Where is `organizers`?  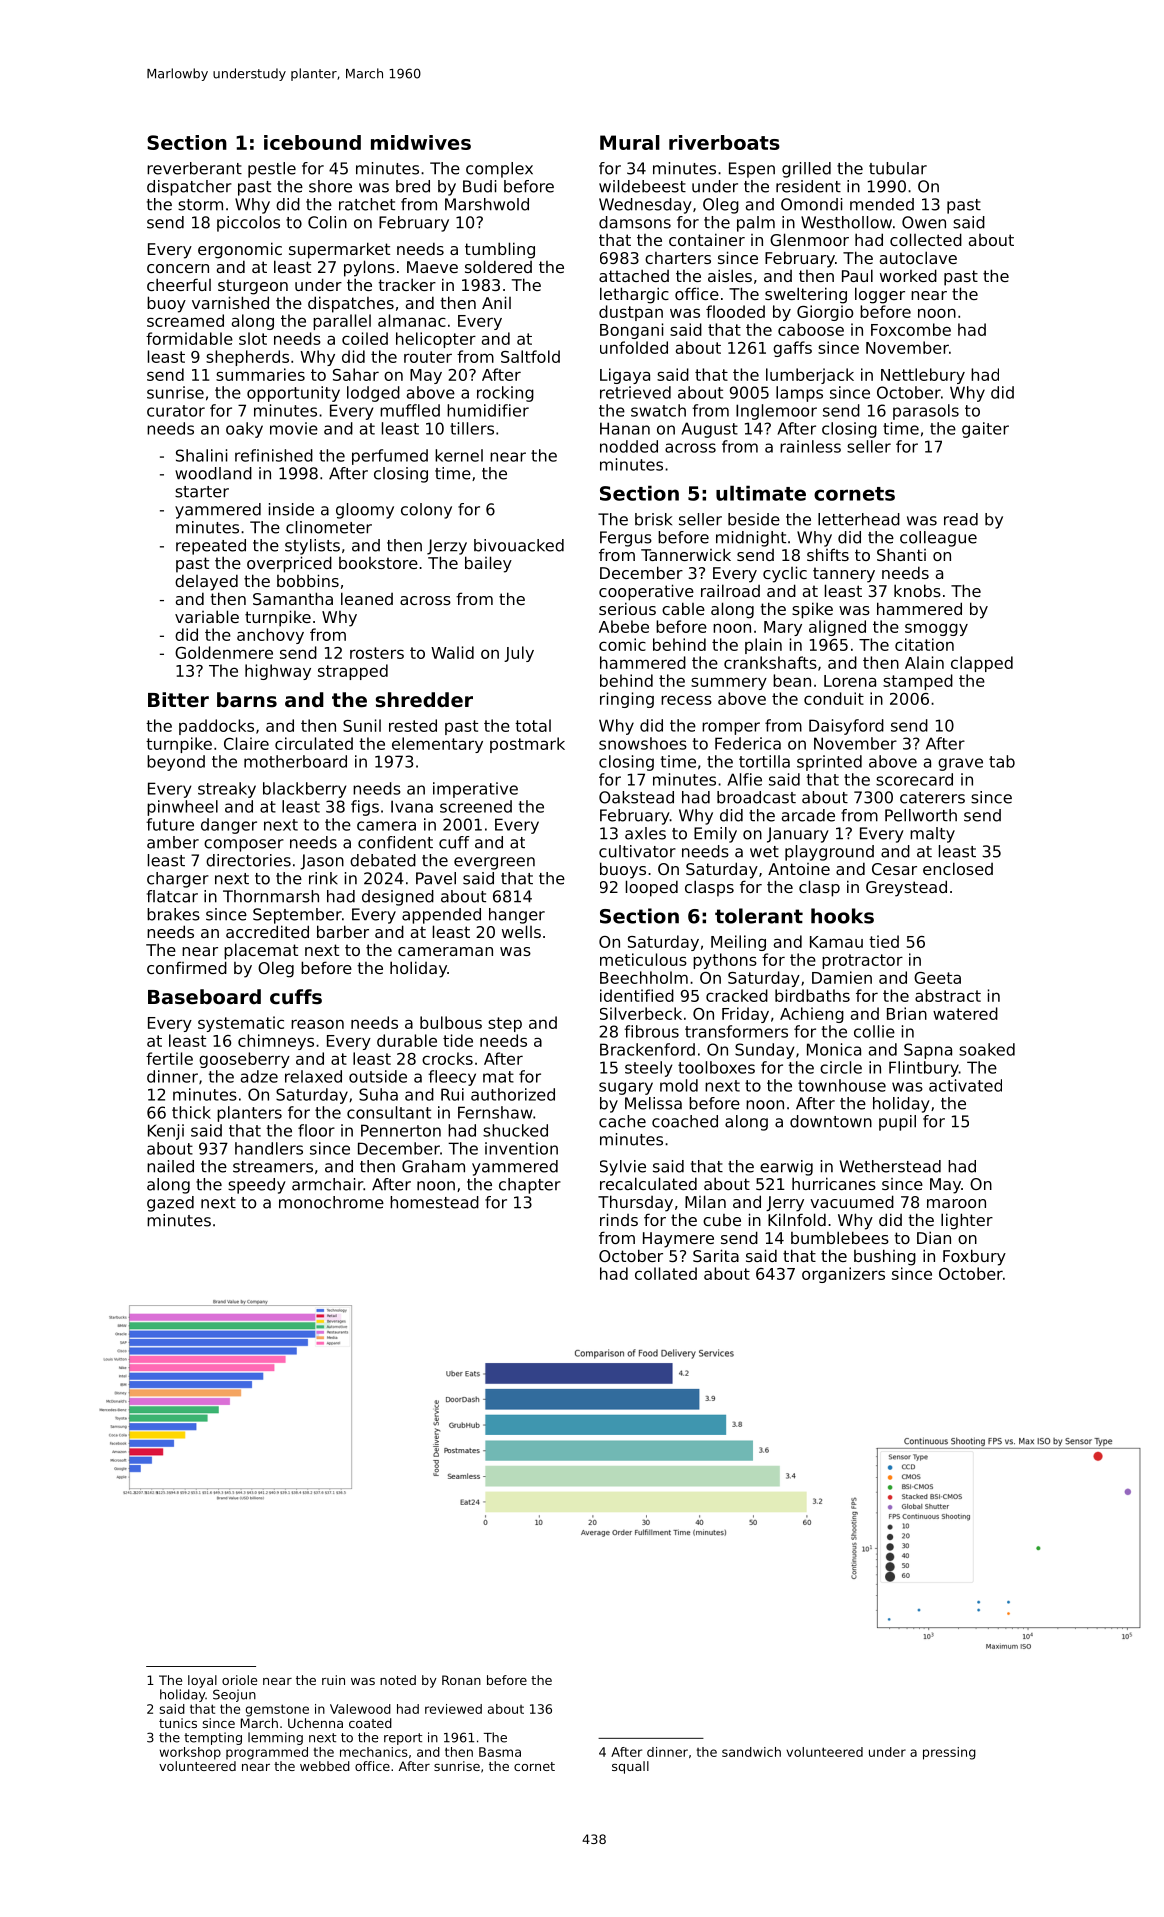 organizers is located at coordinates (843, 1275).
